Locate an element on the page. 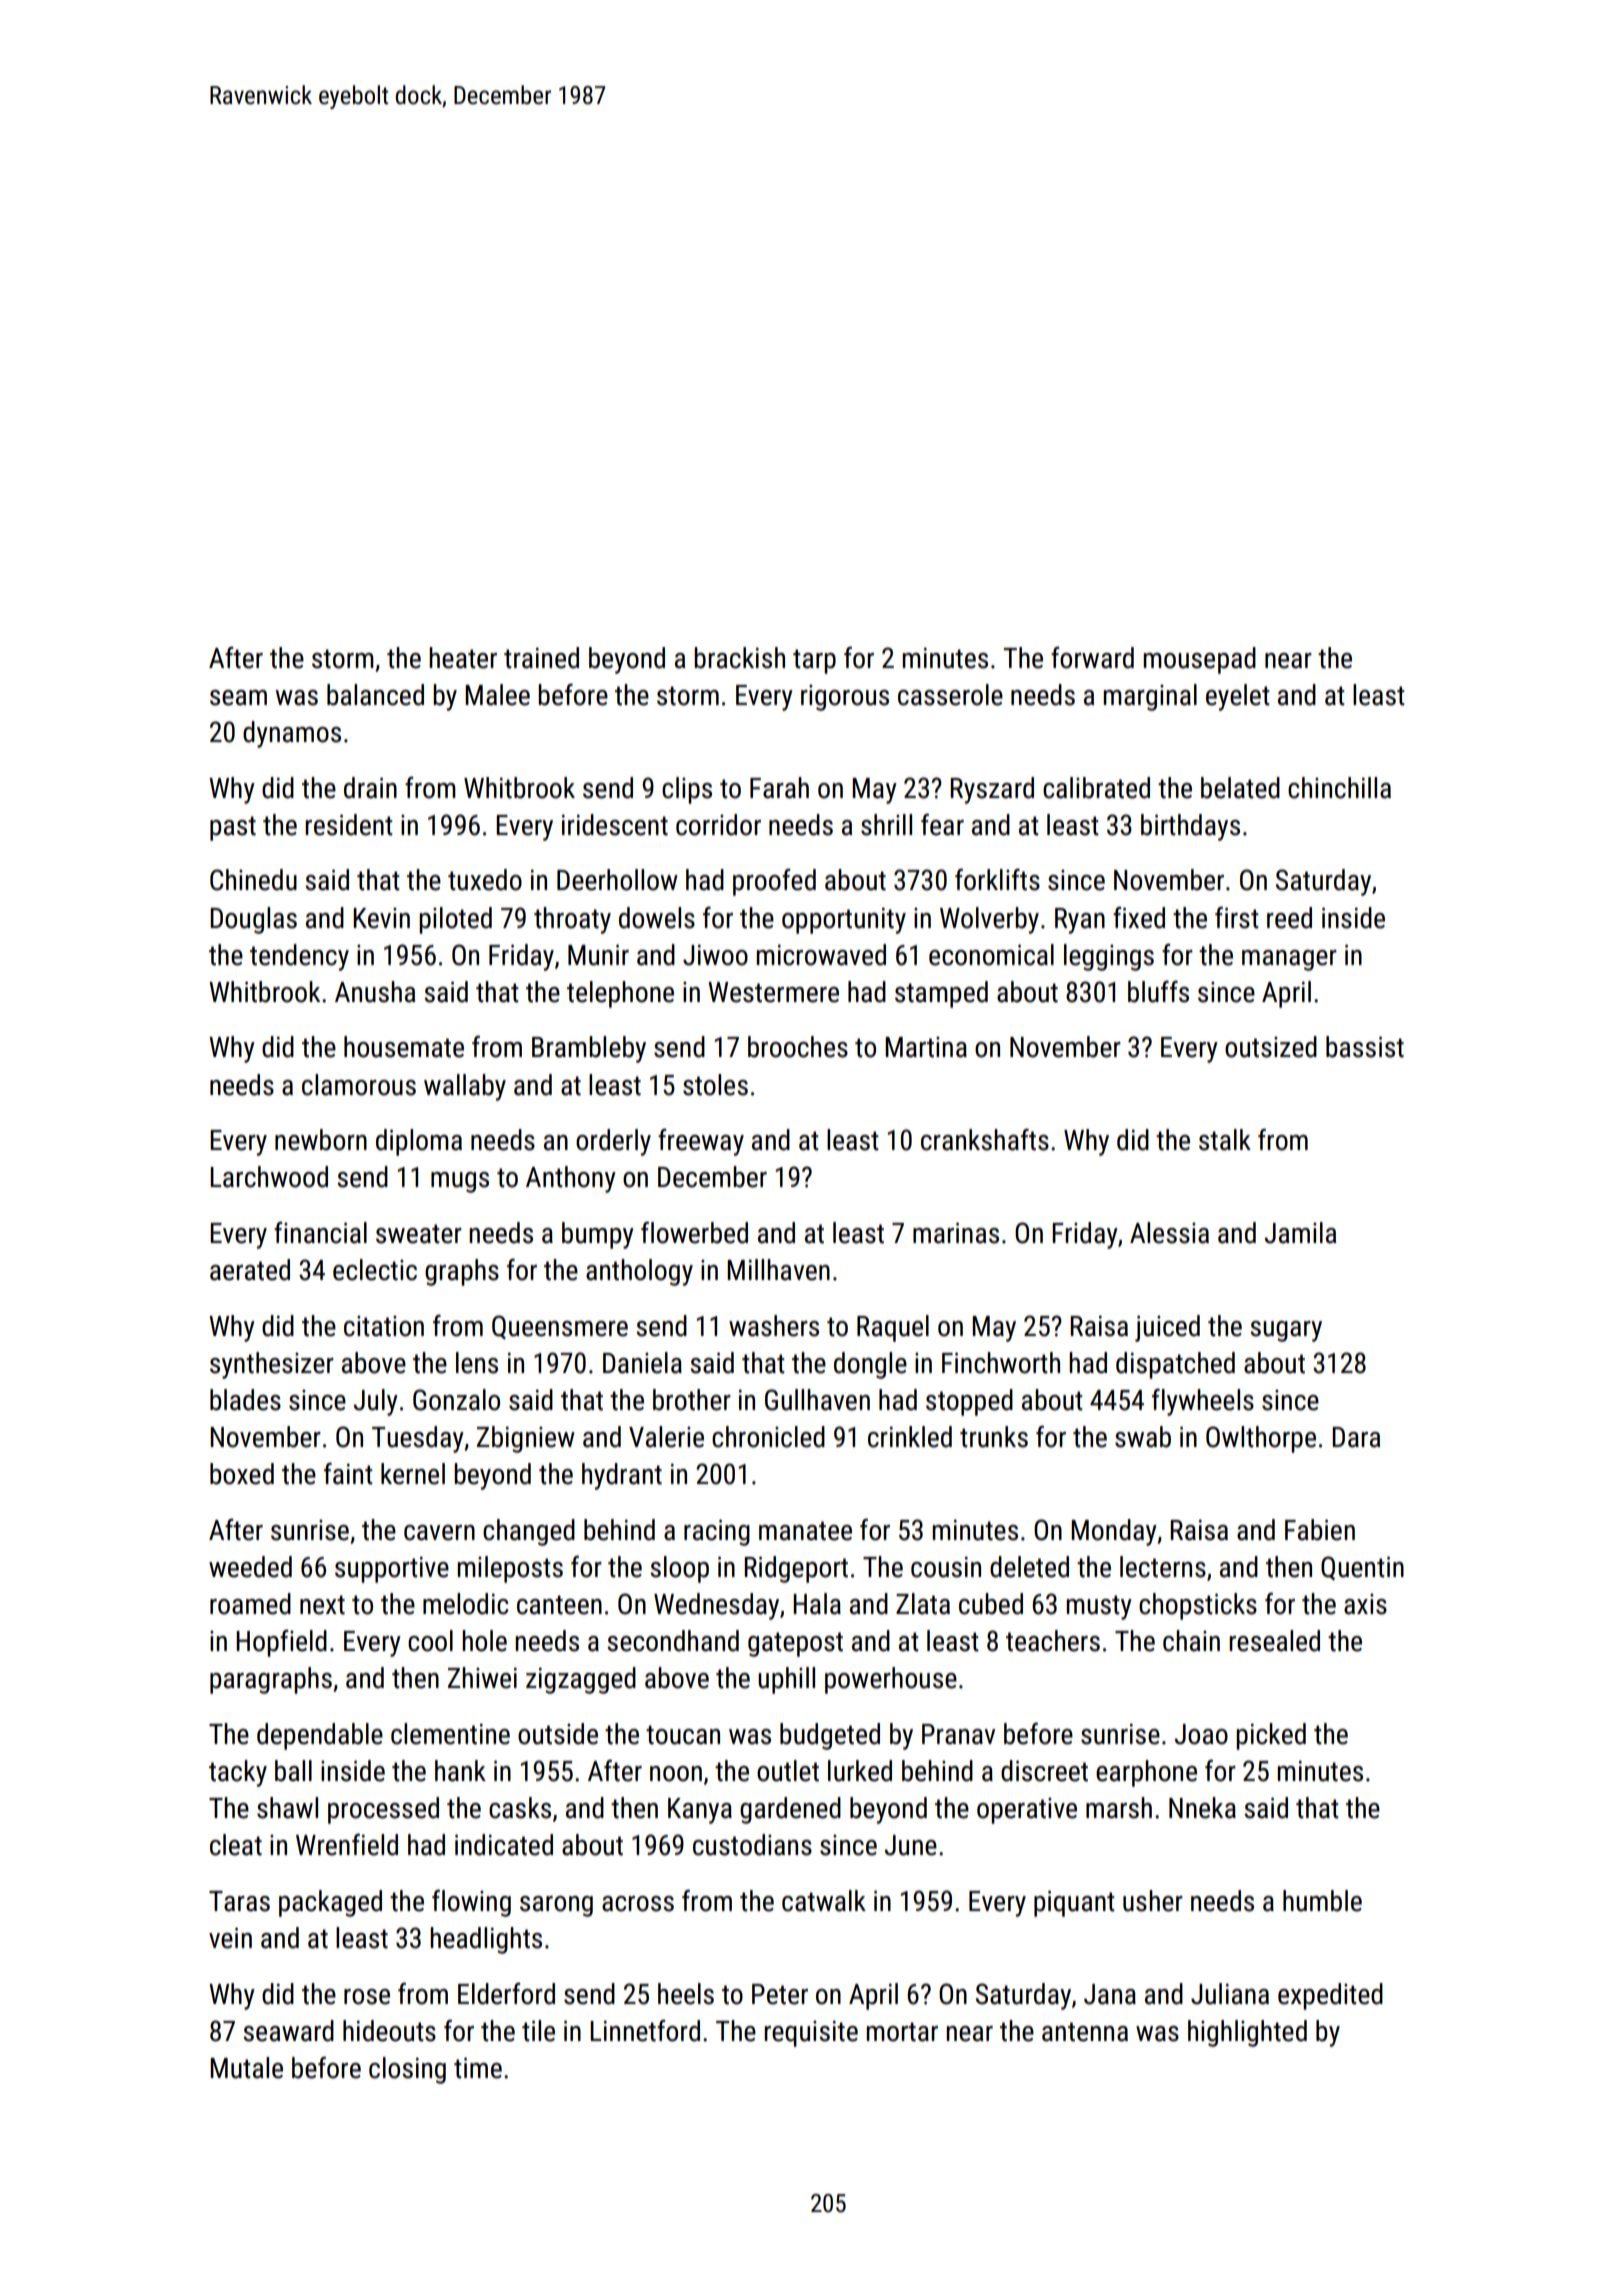  Fabien is located at coordinates (1320, 1530).
